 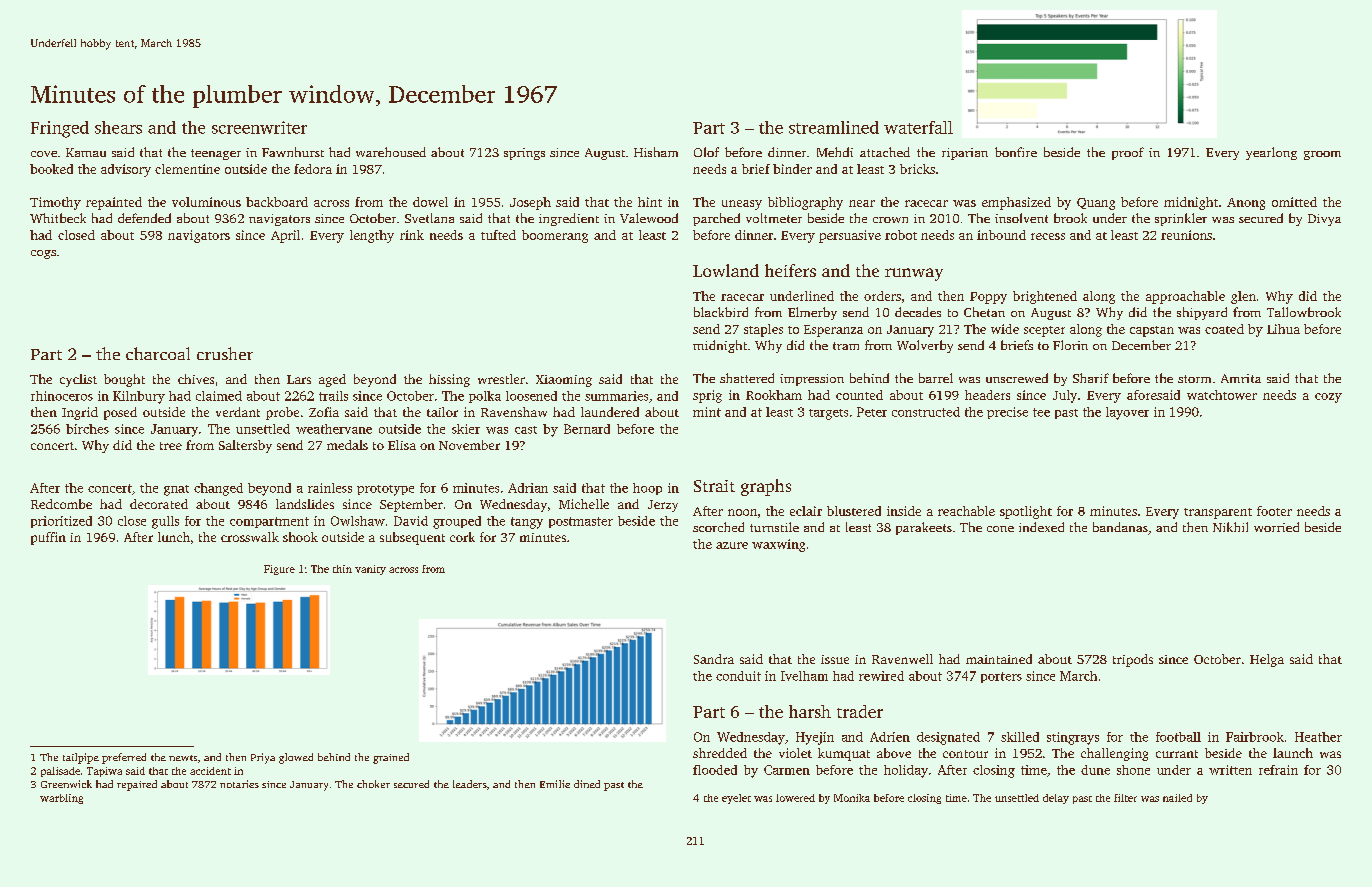 What do you see at coordinates (1276, 527) in the screenshot?
I see `worried` at bounding box center [1276, 527].
